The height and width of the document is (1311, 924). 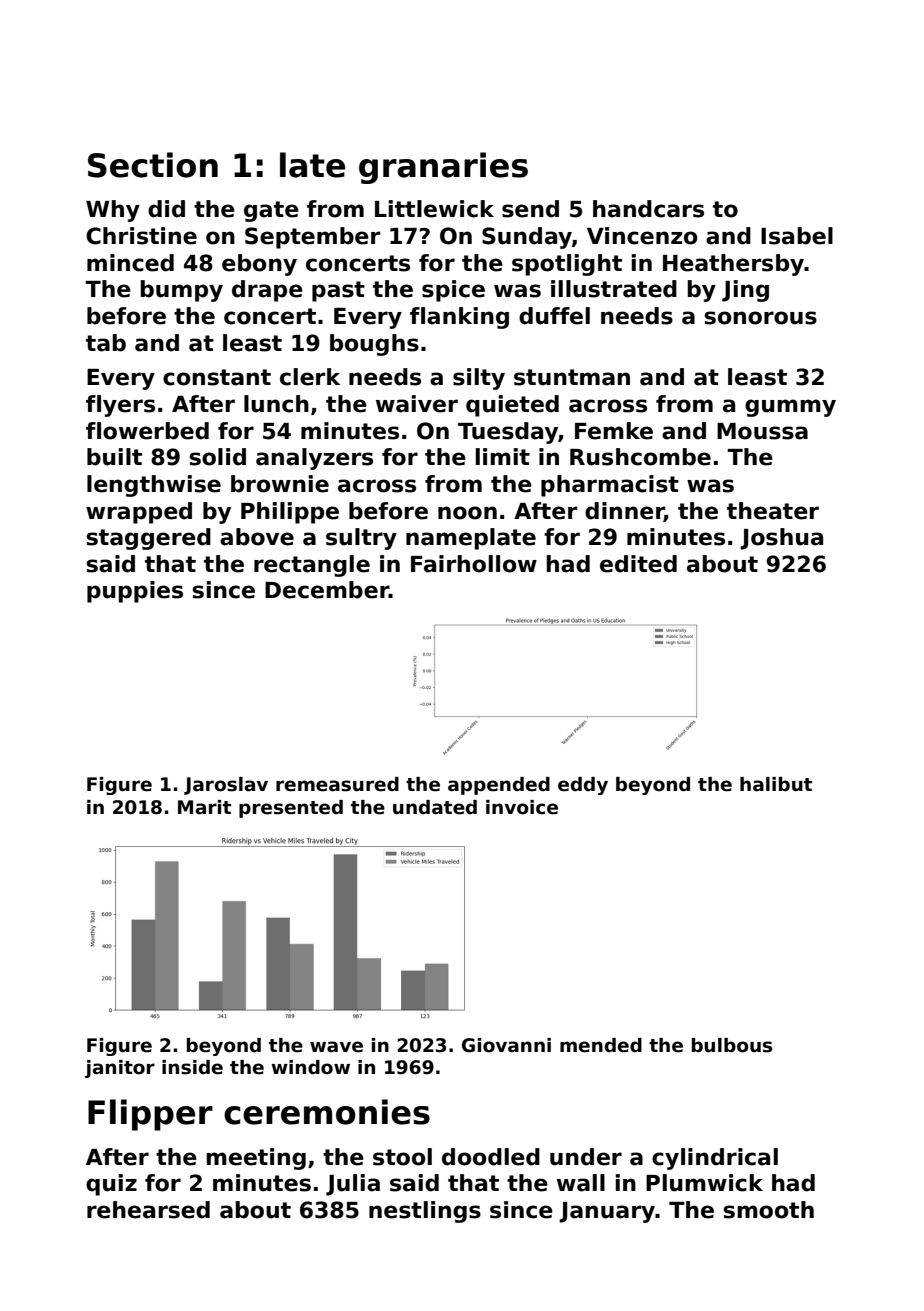 What do you see at coordinates (204, 807) in the document?
I see `Marit` at bounding box center [204, 807].
